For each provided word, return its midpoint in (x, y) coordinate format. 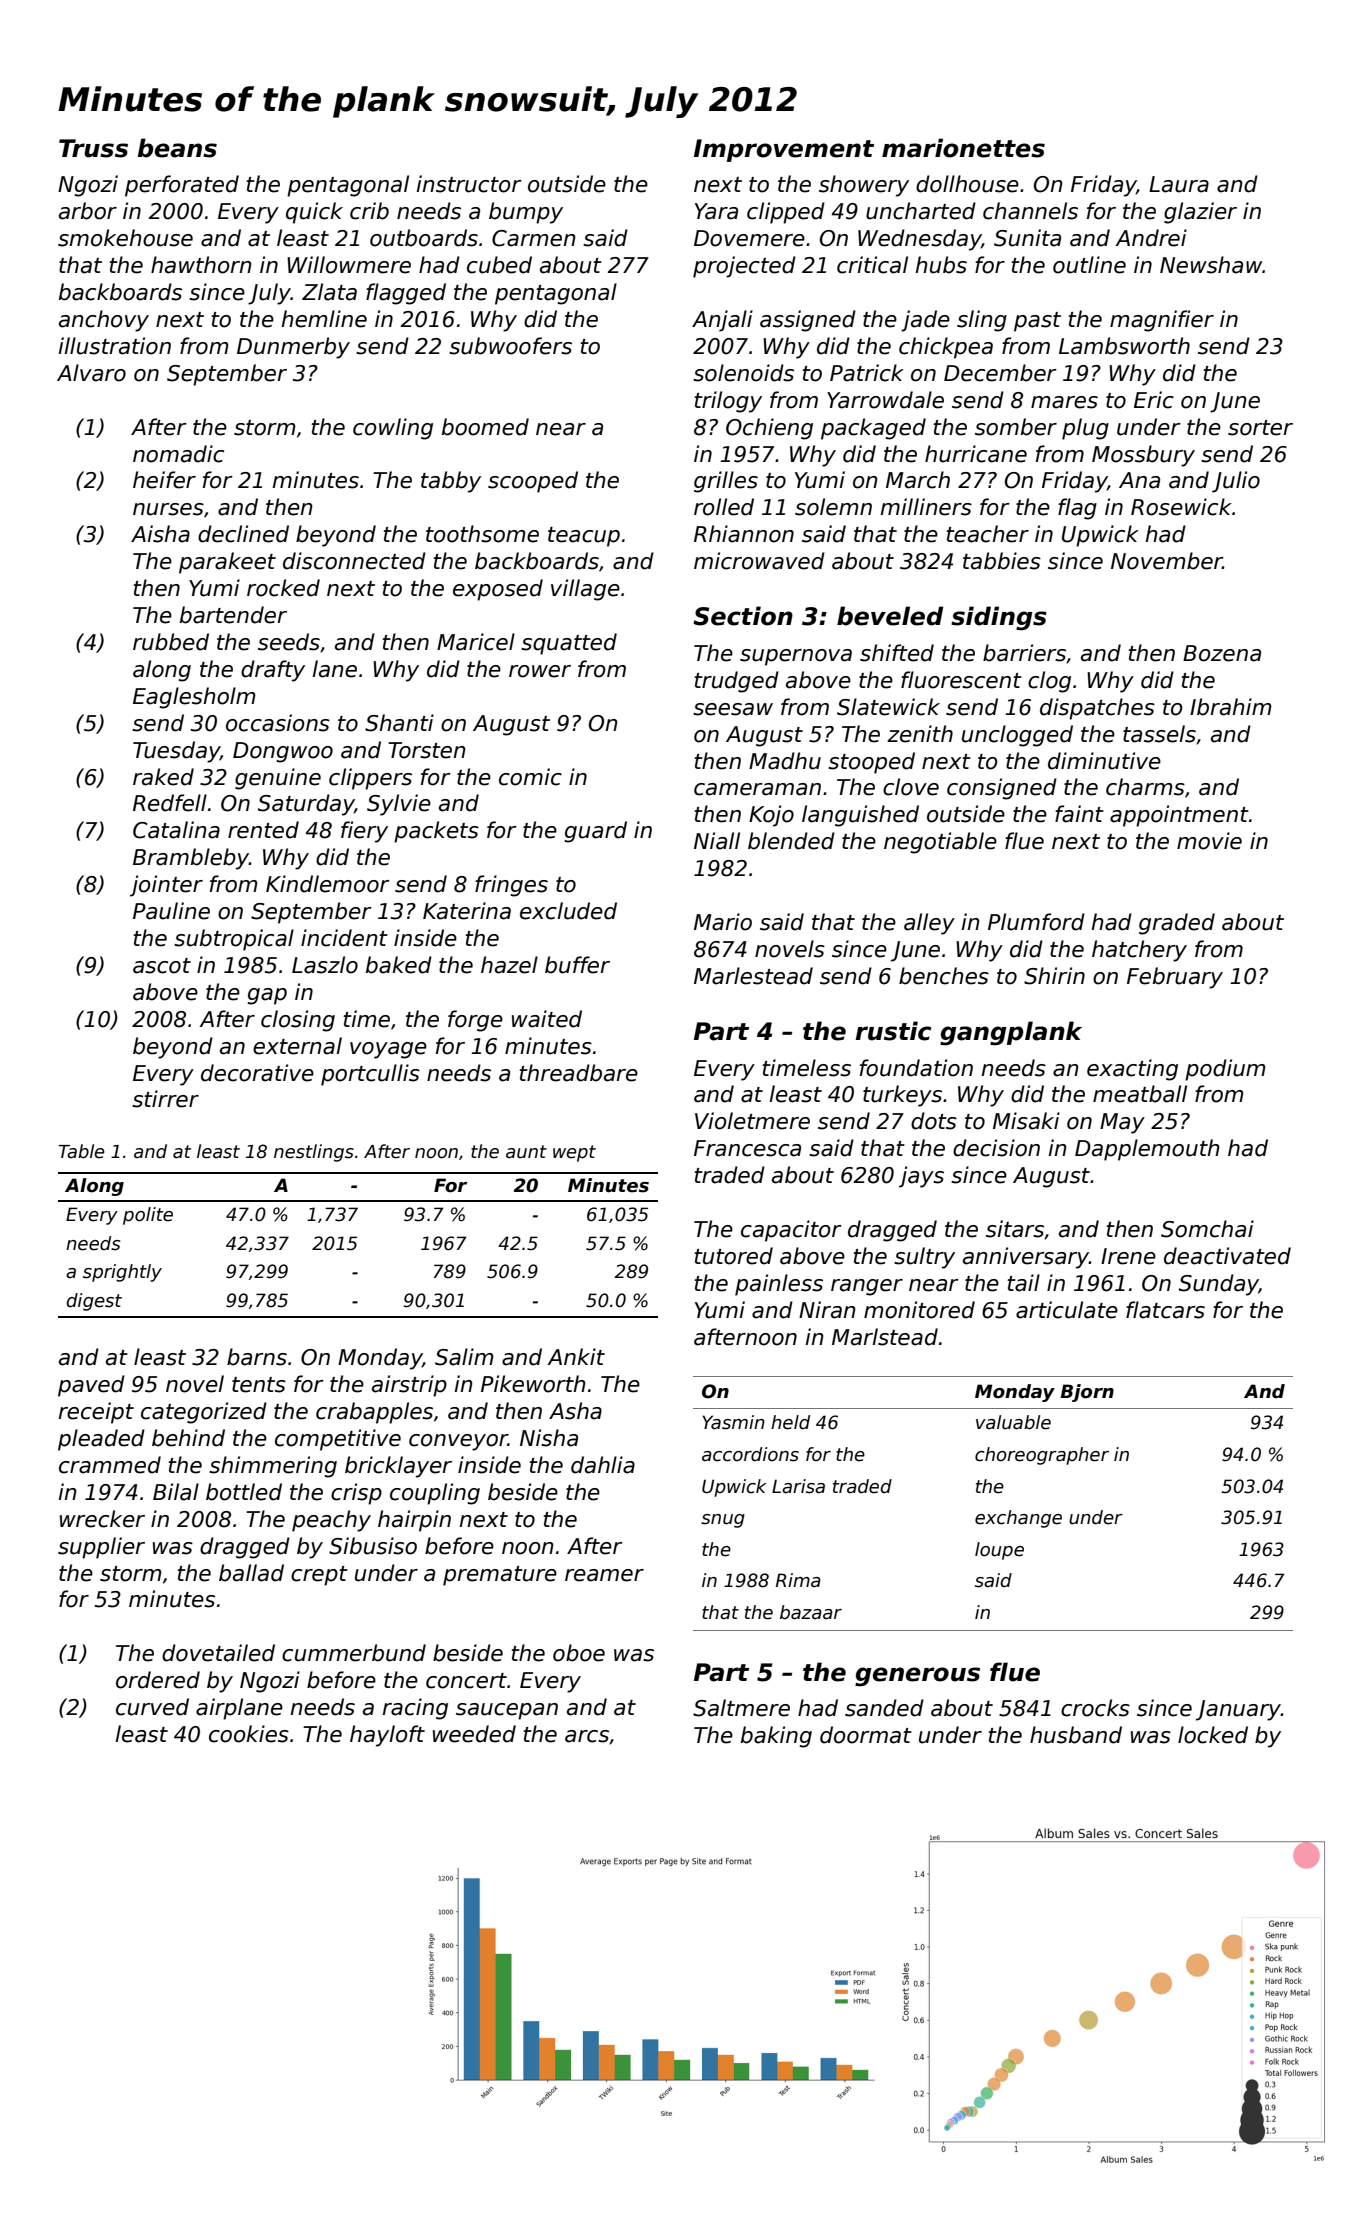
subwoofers (510, 346)
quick (314, 213)
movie (1209, 841)
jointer (166, 886)
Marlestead (753, 976)
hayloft (387, 1736)
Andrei (1151, 238)
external (297, 1046)
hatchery (1139, 951)
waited (547, 1019)
